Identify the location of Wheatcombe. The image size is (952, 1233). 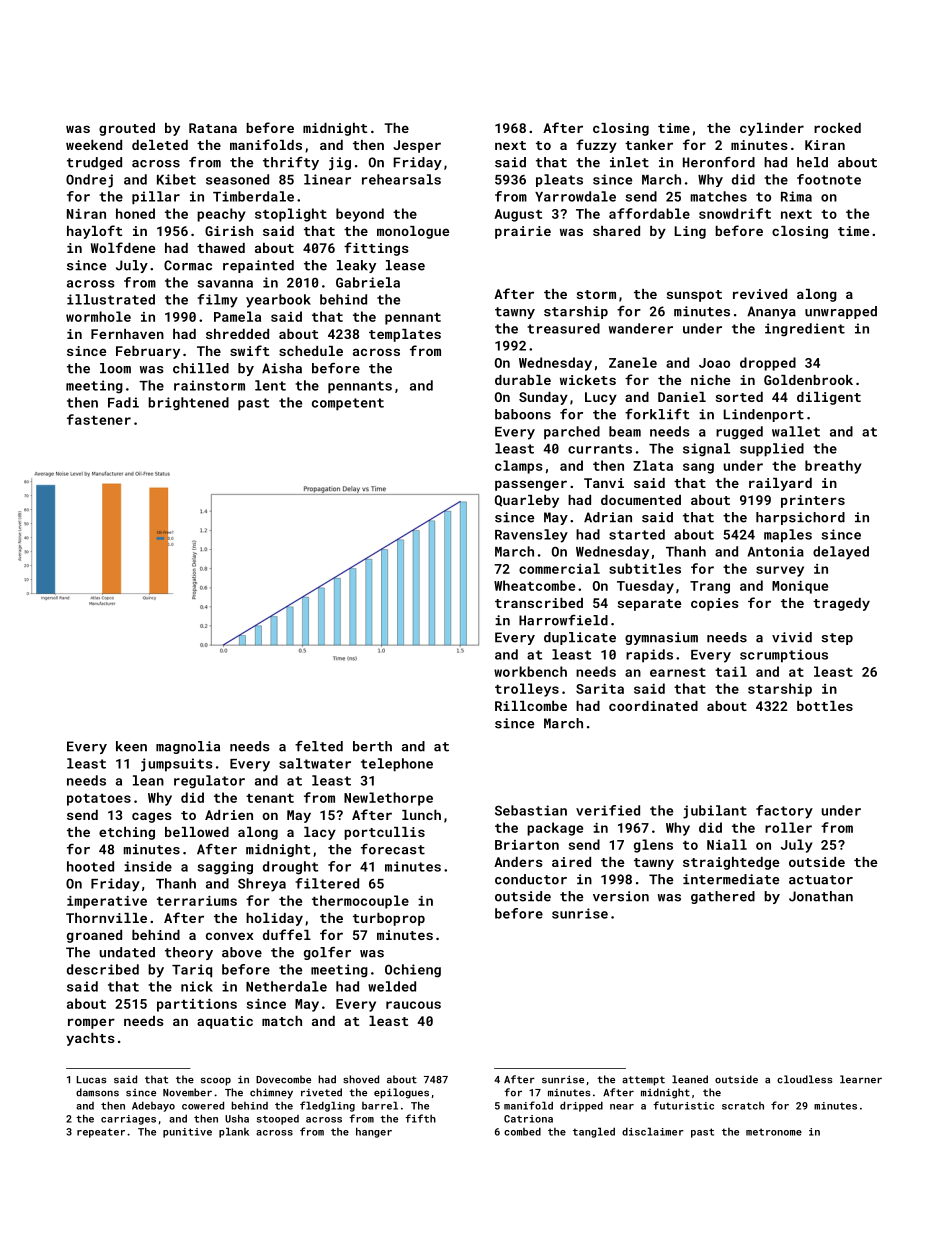
(534, 585).
